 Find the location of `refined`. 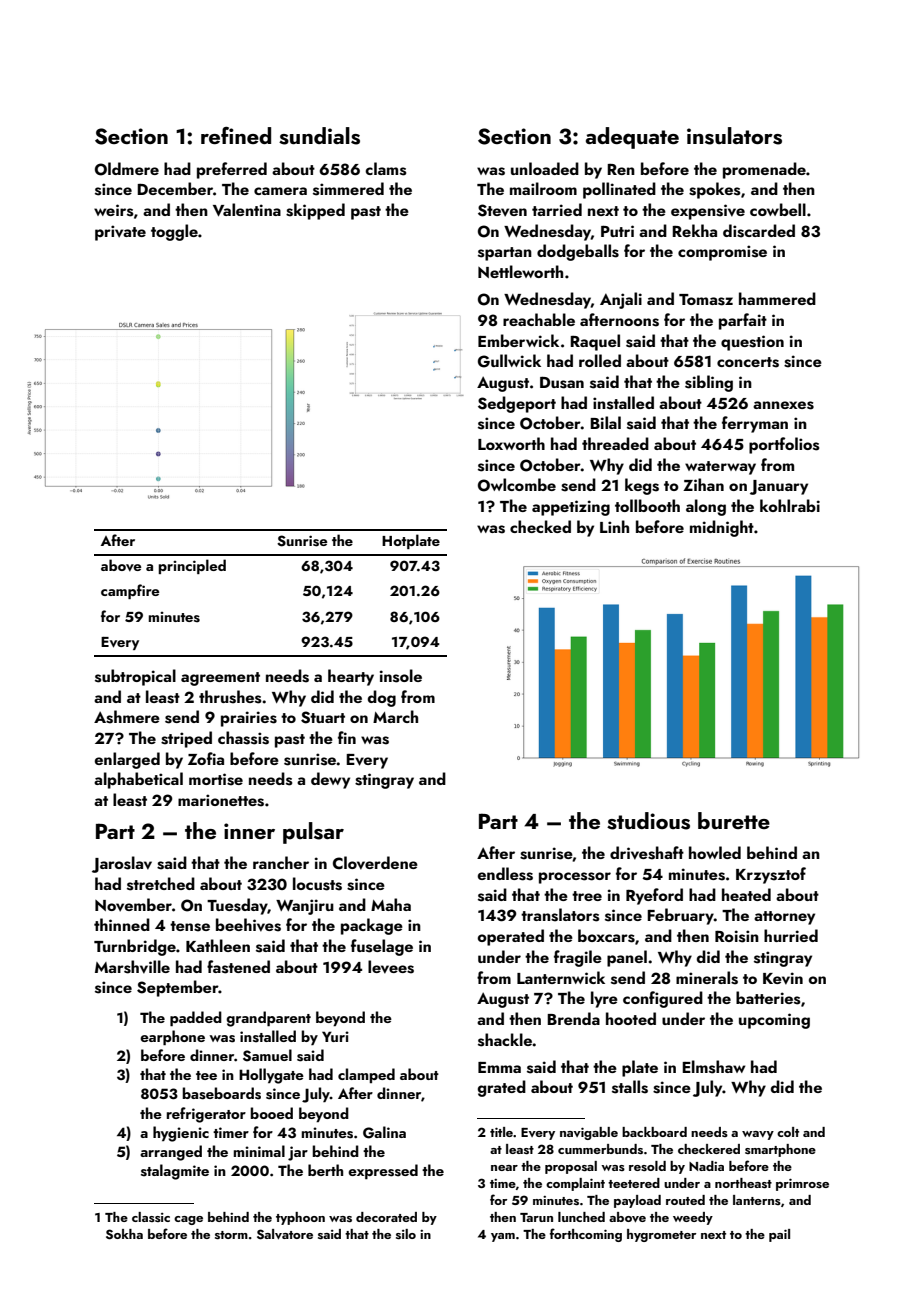

refined is located at coordinates (236, 135).
